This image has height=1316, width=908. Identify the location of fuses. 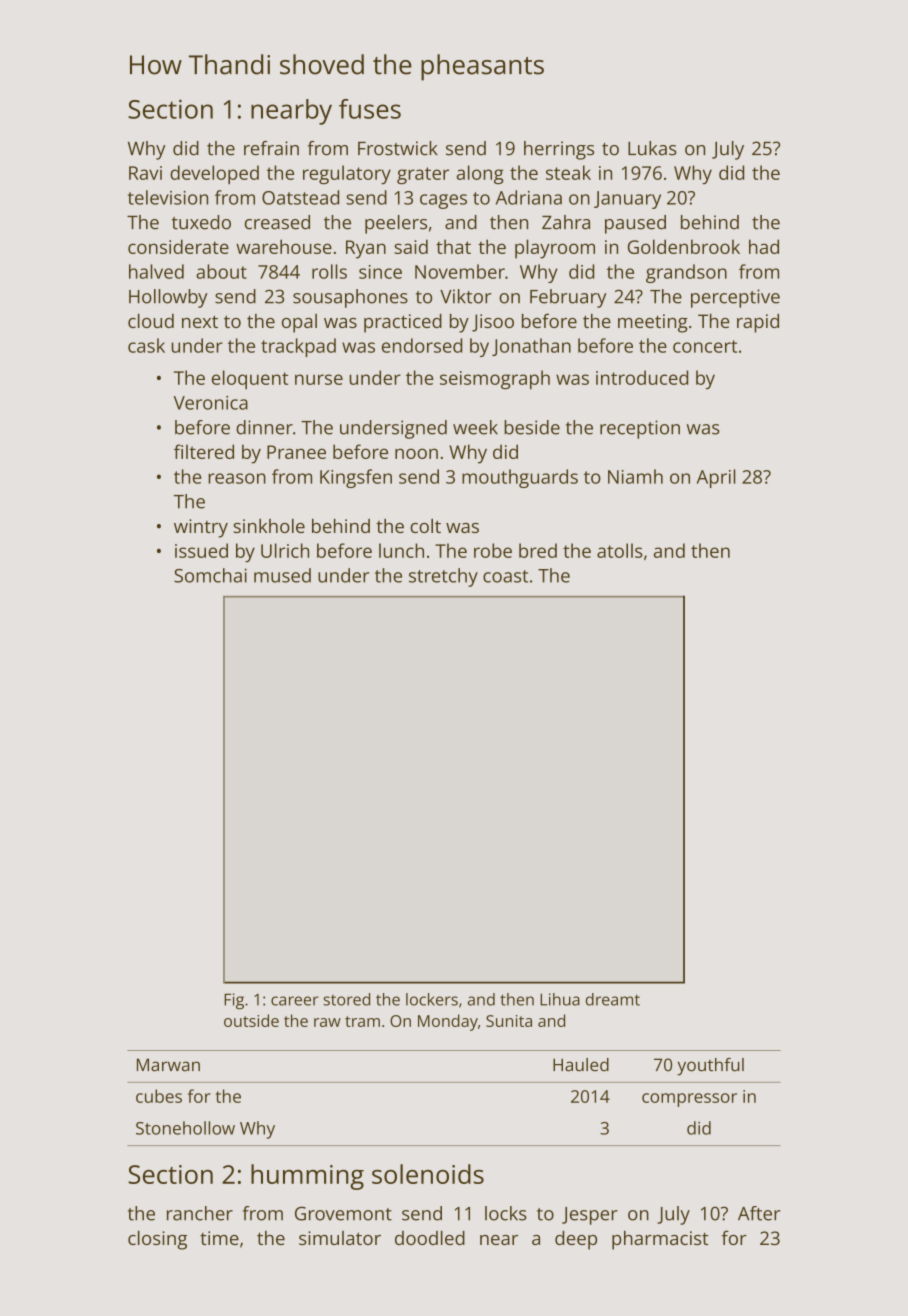
(370, 109).
